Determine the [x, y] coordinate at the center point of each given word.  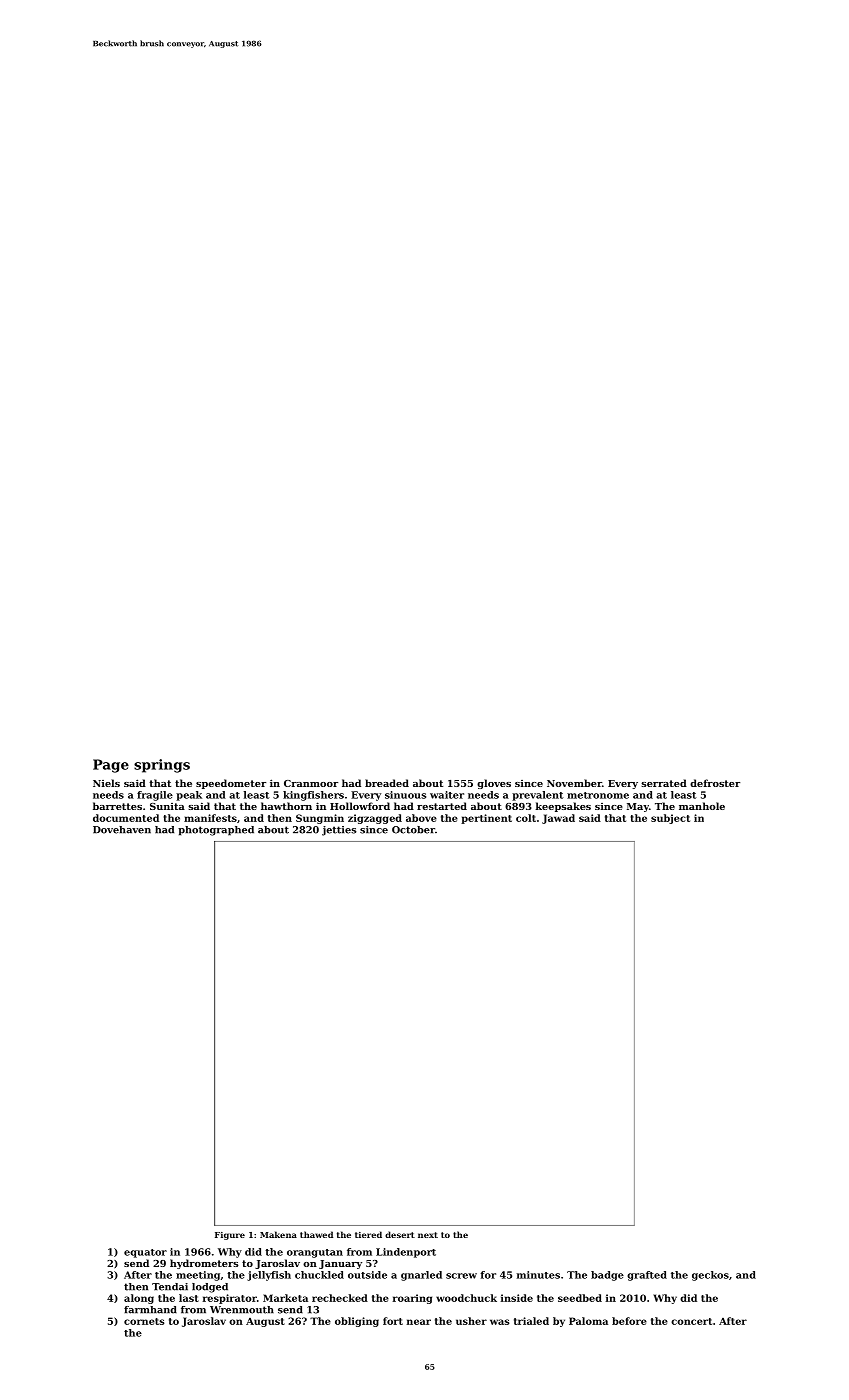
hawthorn [286, 806]
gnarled [421, 1276]
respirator [230, 1299]
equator [145, 1253]
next [428, 1235]
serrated [664, 783]
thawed [316, 1234]
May [638, 807]
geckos [710, 1276]
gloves [494, 784]
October [413, 830]
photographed [216, 831]
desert [400, 1234]
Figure [230, 1236]
